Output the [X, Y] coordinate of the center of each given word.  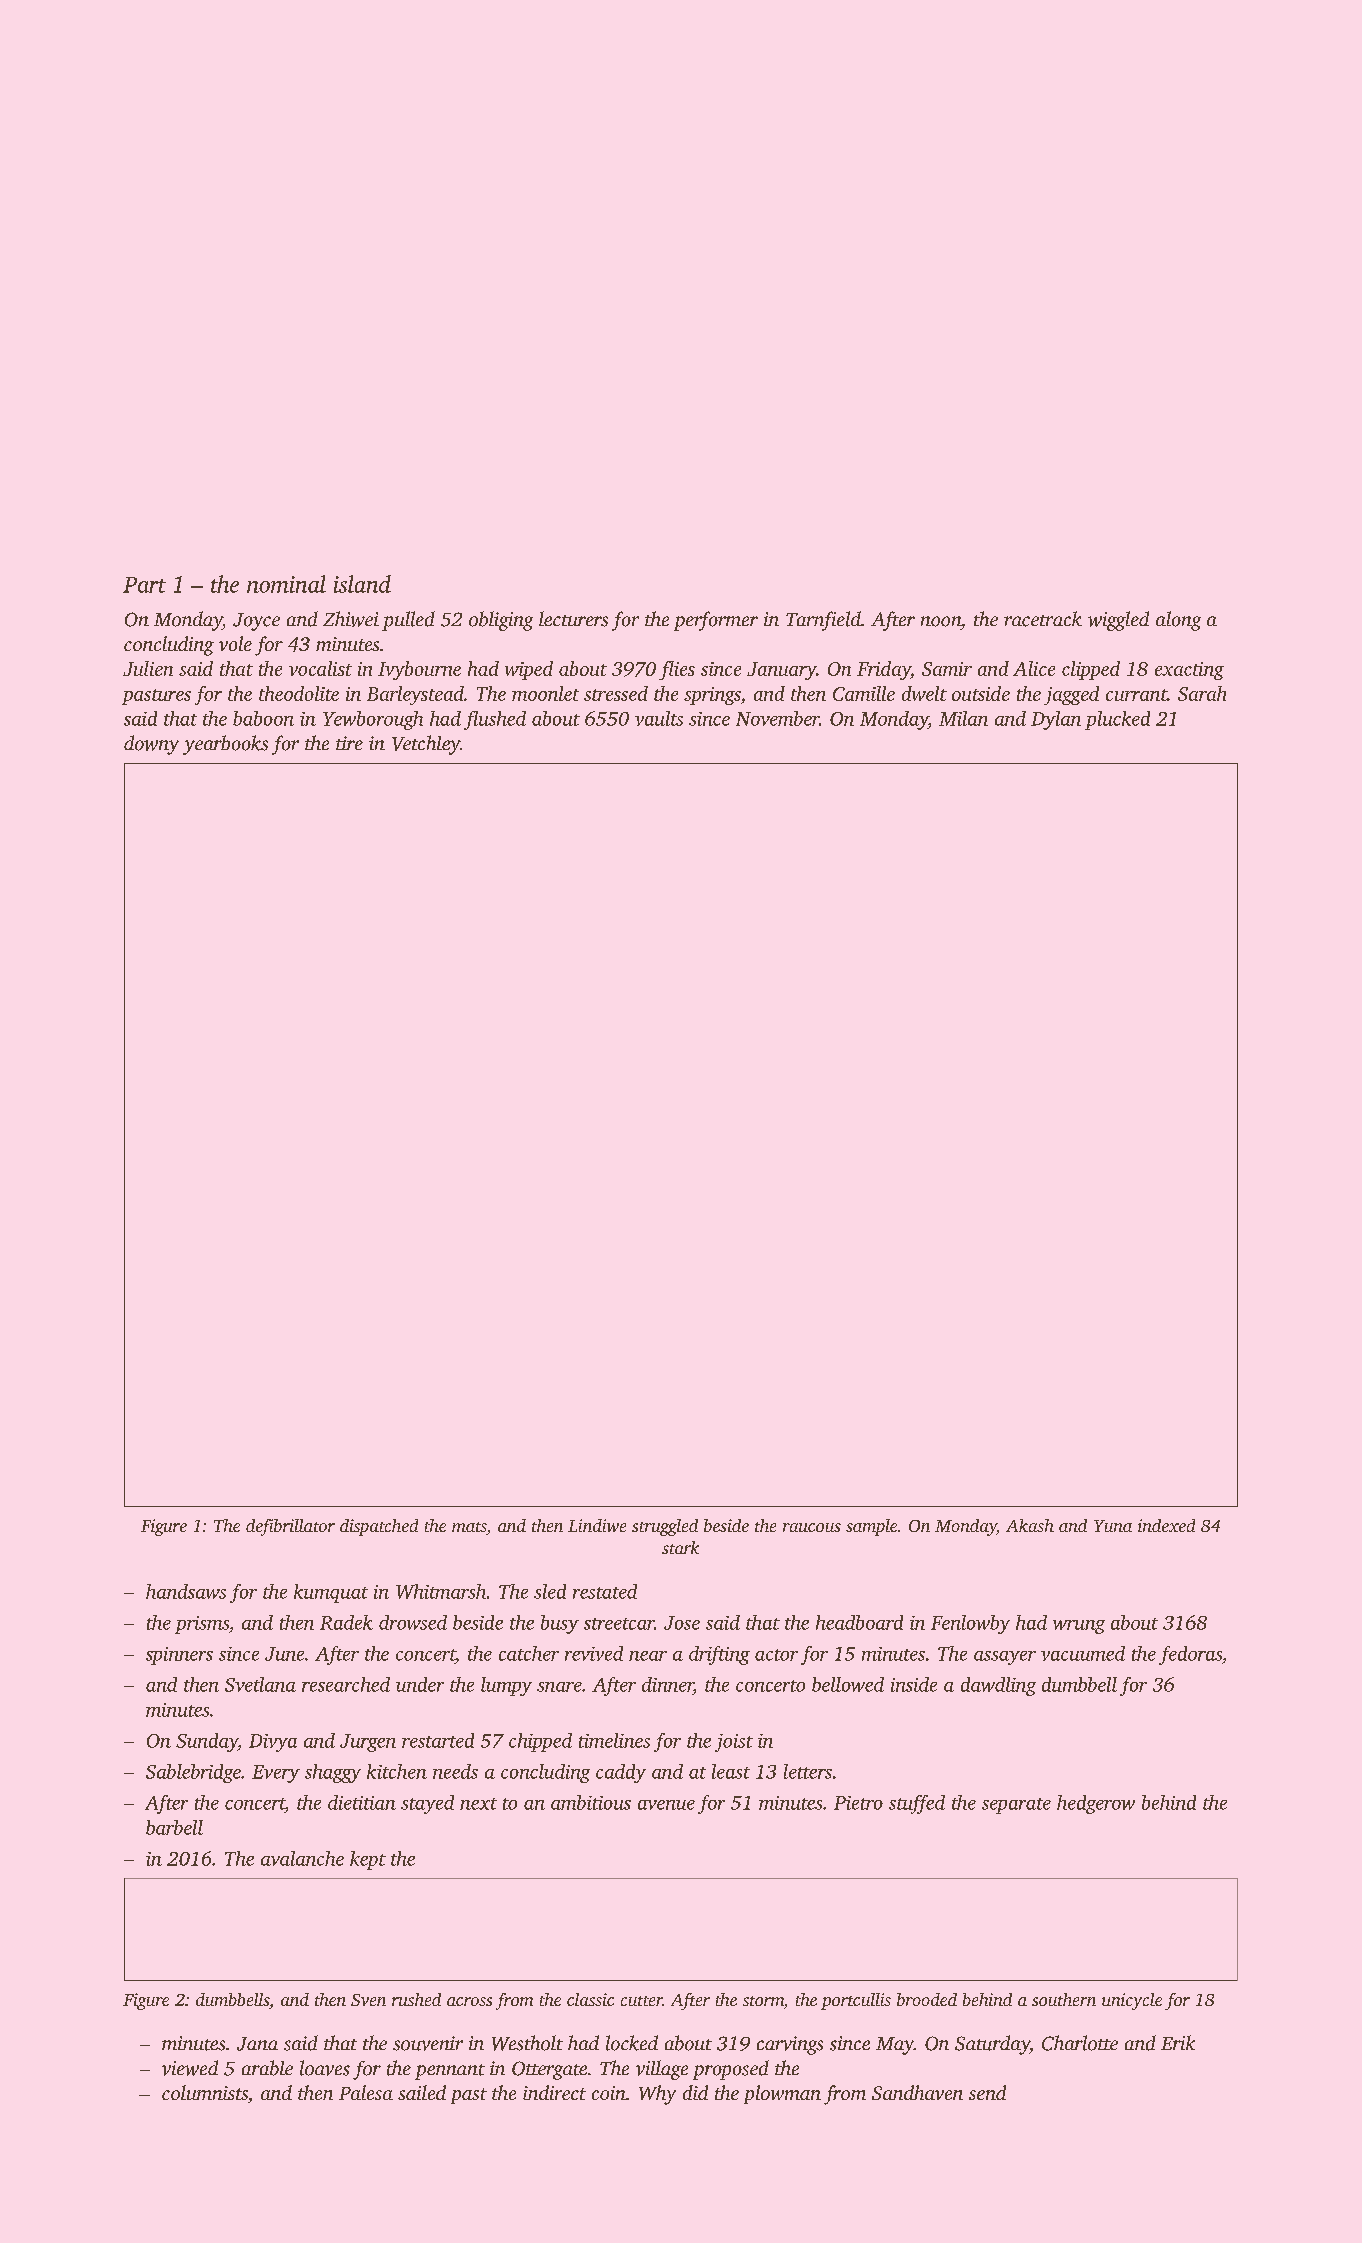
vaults [659, 718]
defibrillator [290, 1527]
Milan [963, 718]
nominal [286, 584]
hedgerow [1096, 1804]
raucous [812, 1527]
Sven [368, 2000]
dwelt [924, 693]
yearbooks [225, 745]
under [420, 1684]
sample [871, 1527]
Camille [864, 693]
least [731, 1771]
